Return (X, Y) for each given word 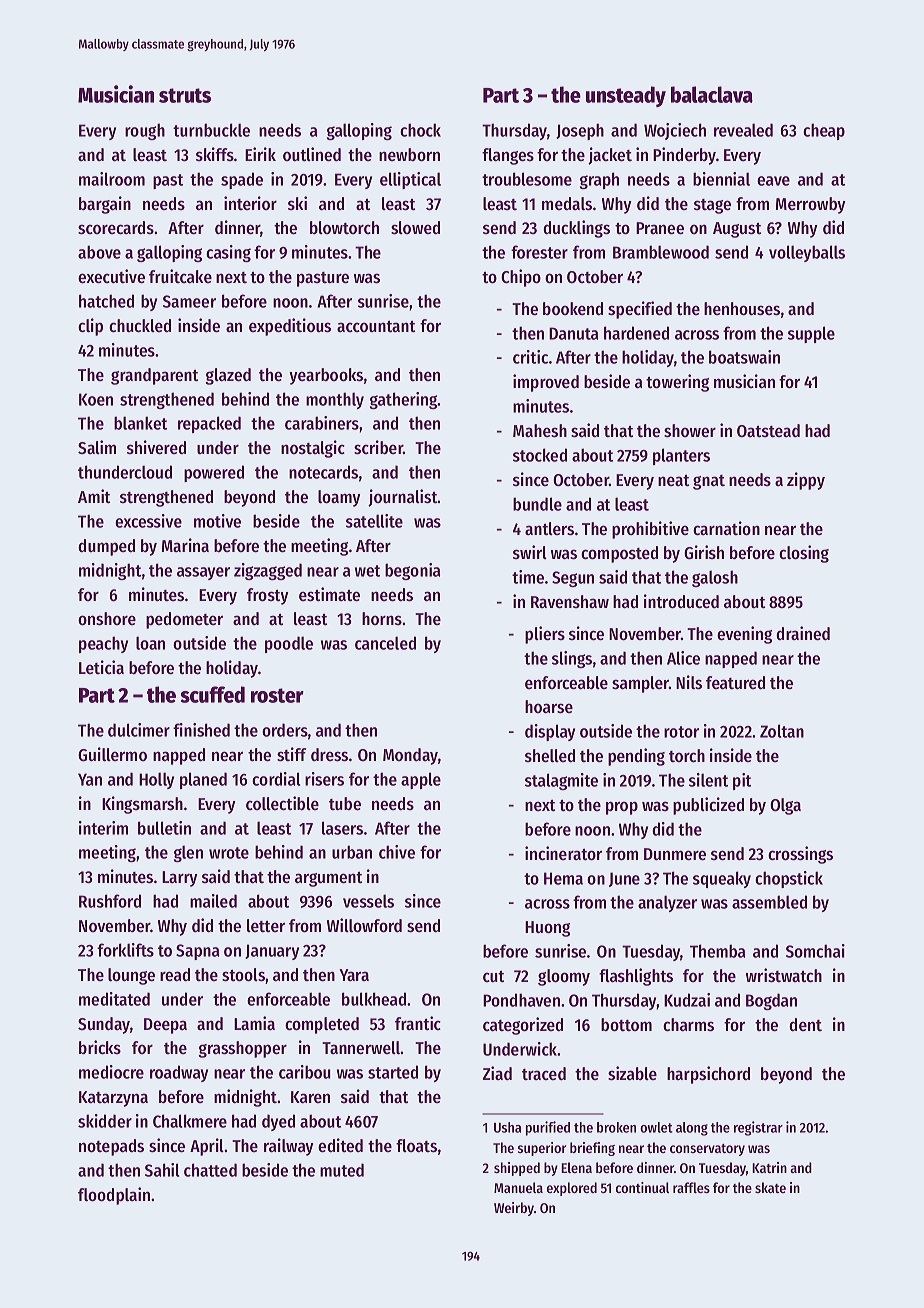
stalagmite (561, 781)
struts (185, 95)
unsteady (626, 96)
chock (420, 130)
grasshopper (242, 1049)
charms (688, 1024)
